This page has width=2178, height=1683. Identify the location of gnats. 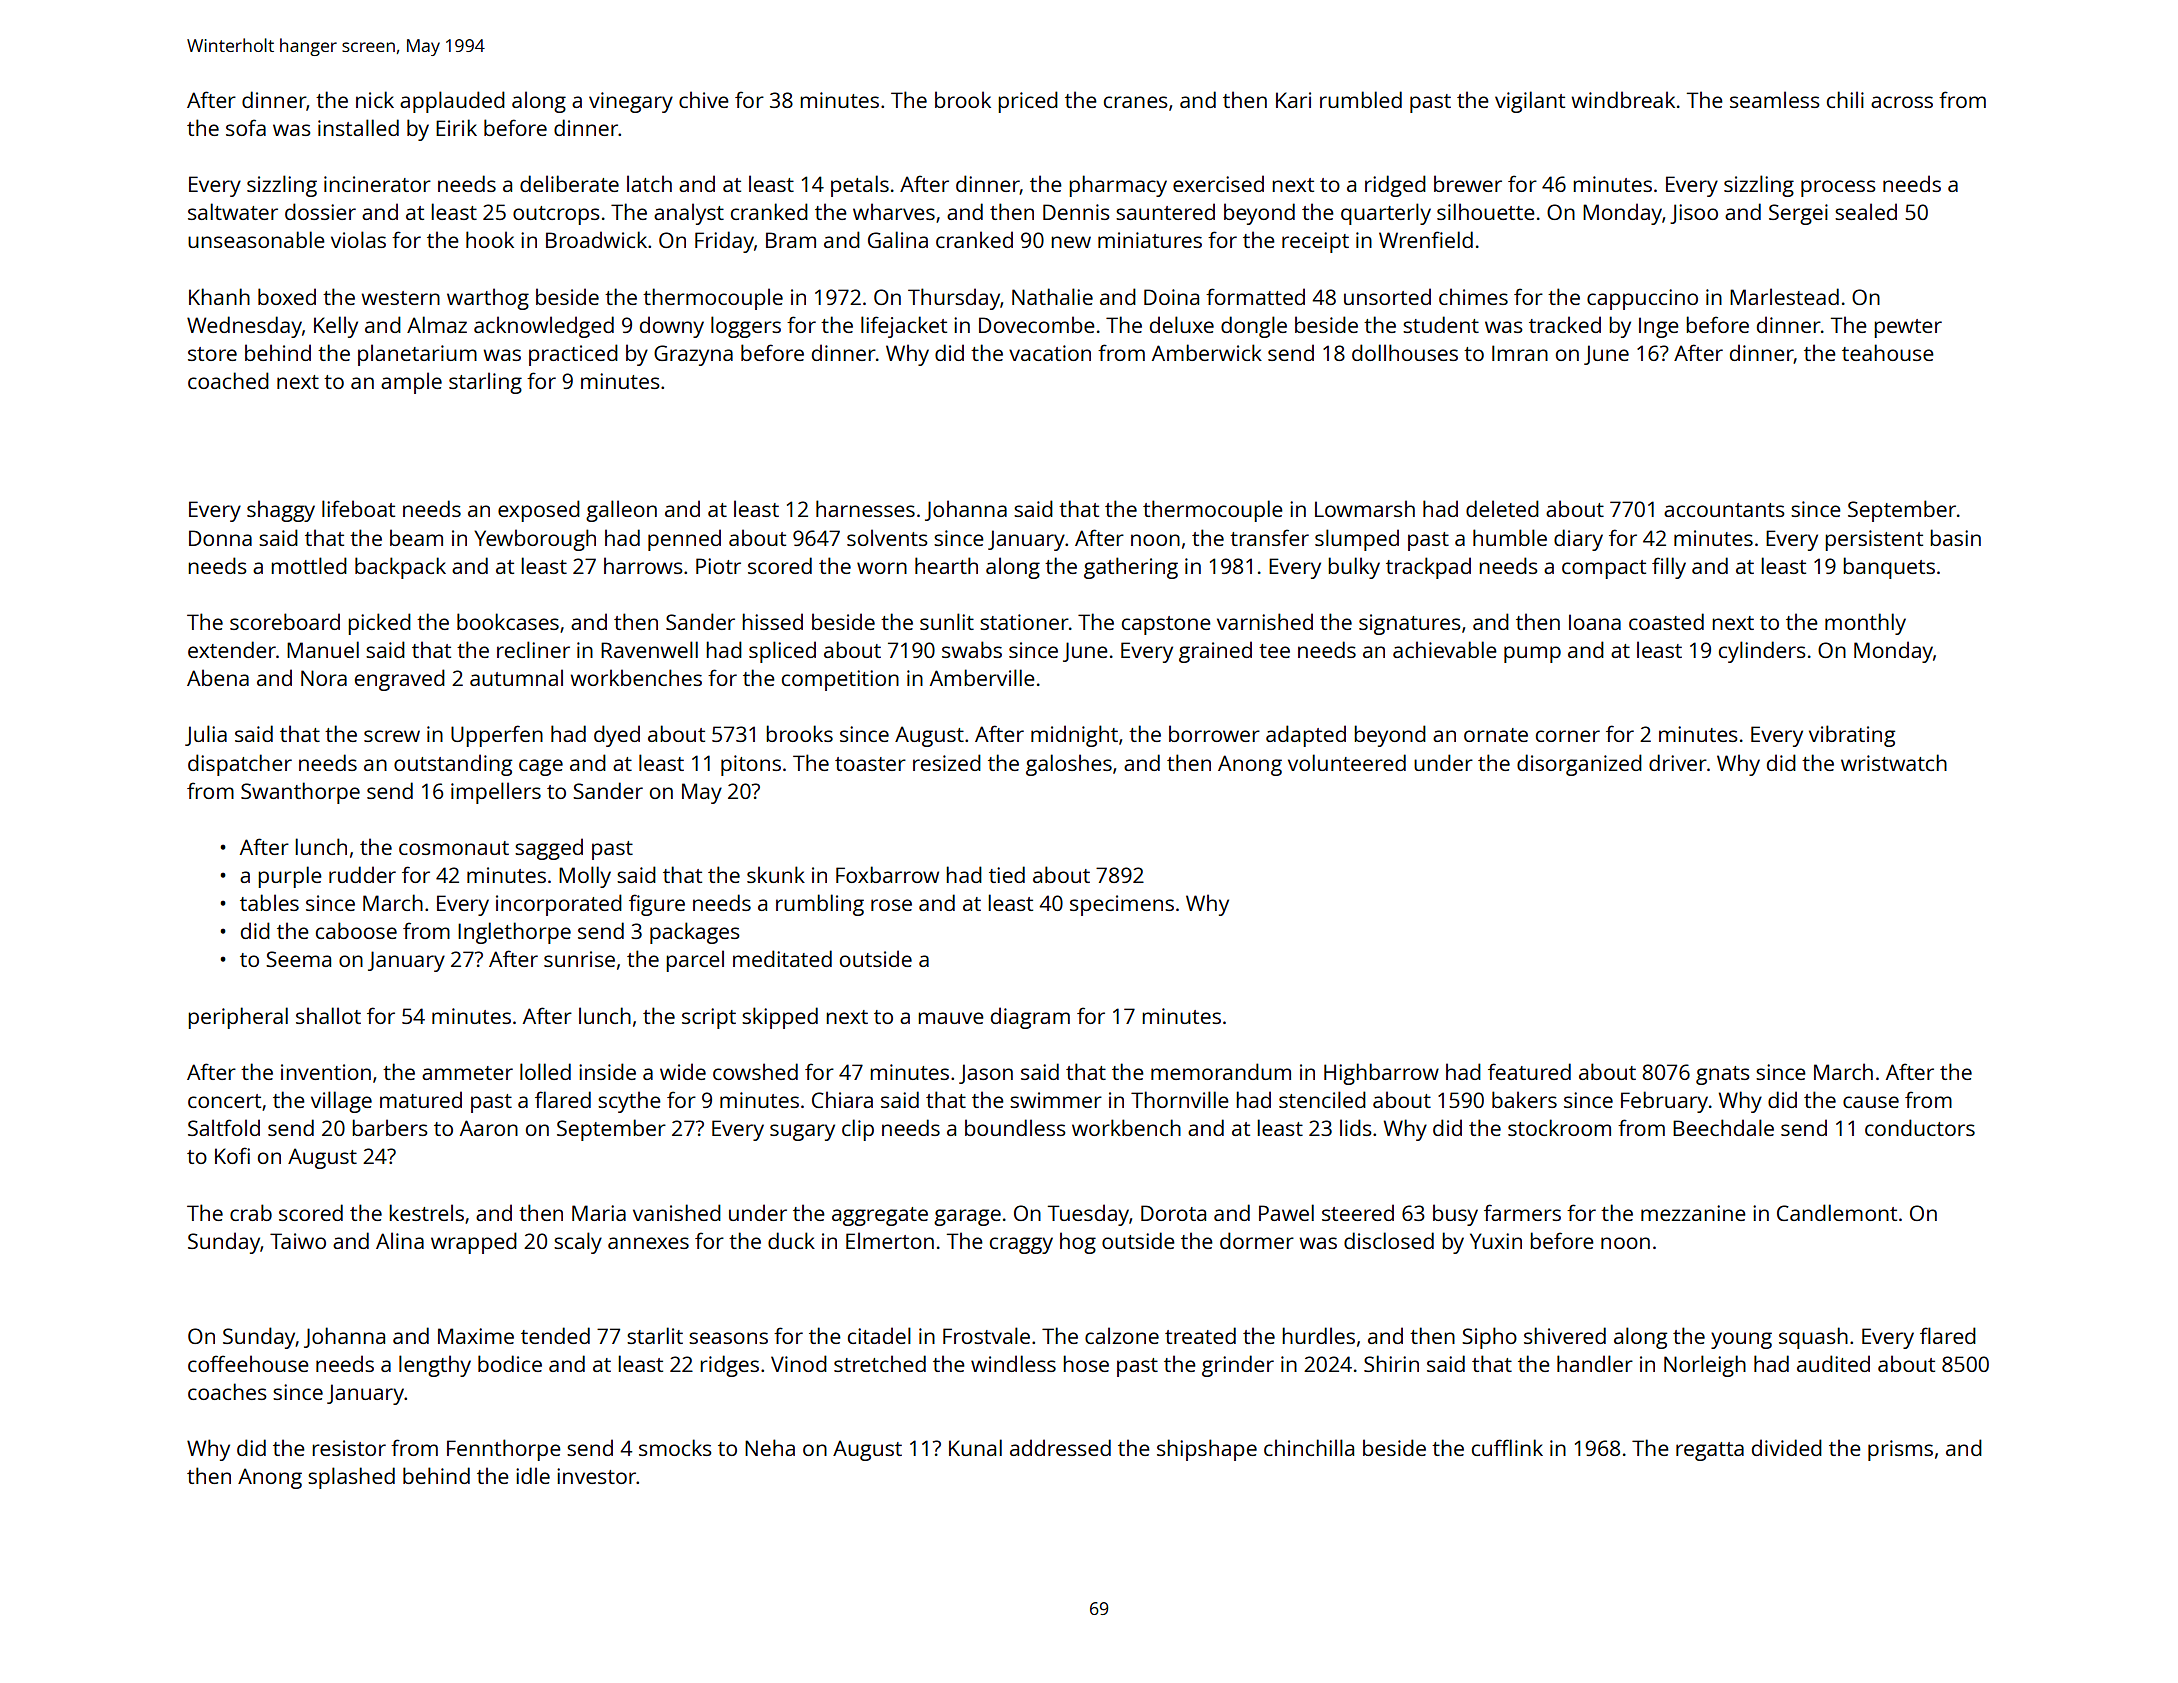
(1723, 1075).
